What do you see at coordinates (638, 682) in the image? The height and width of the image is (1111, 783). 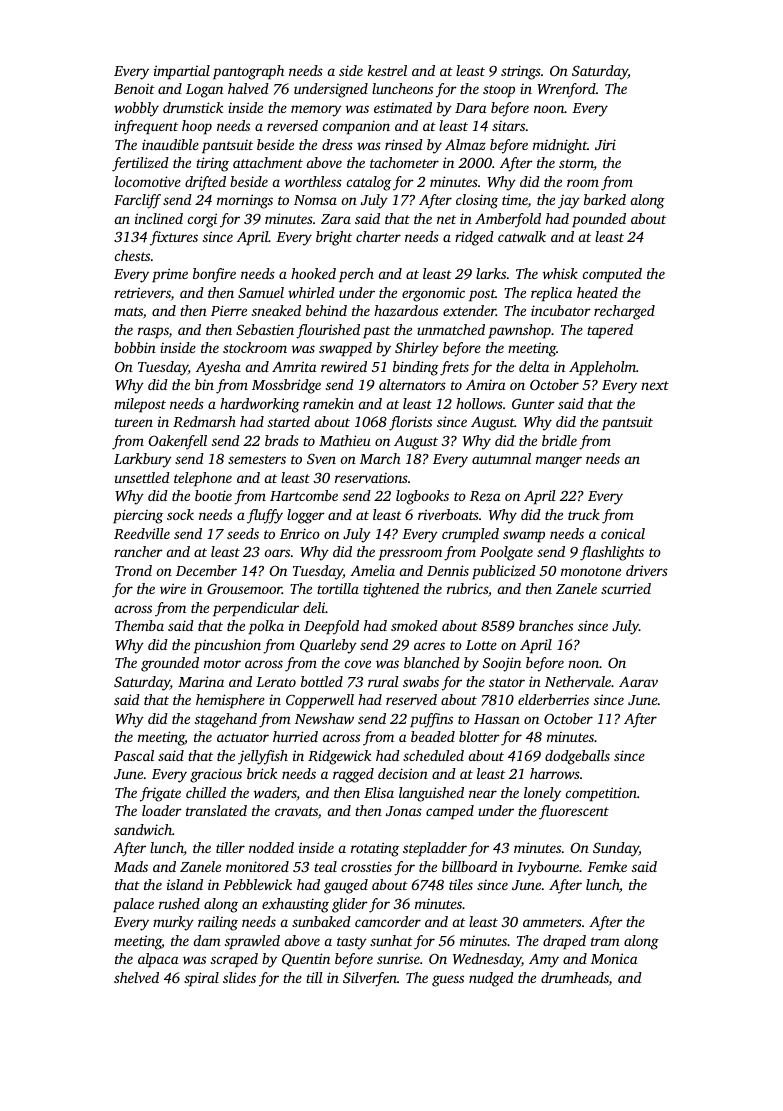 I see `Aarav` at bounding box center [638, 682].
